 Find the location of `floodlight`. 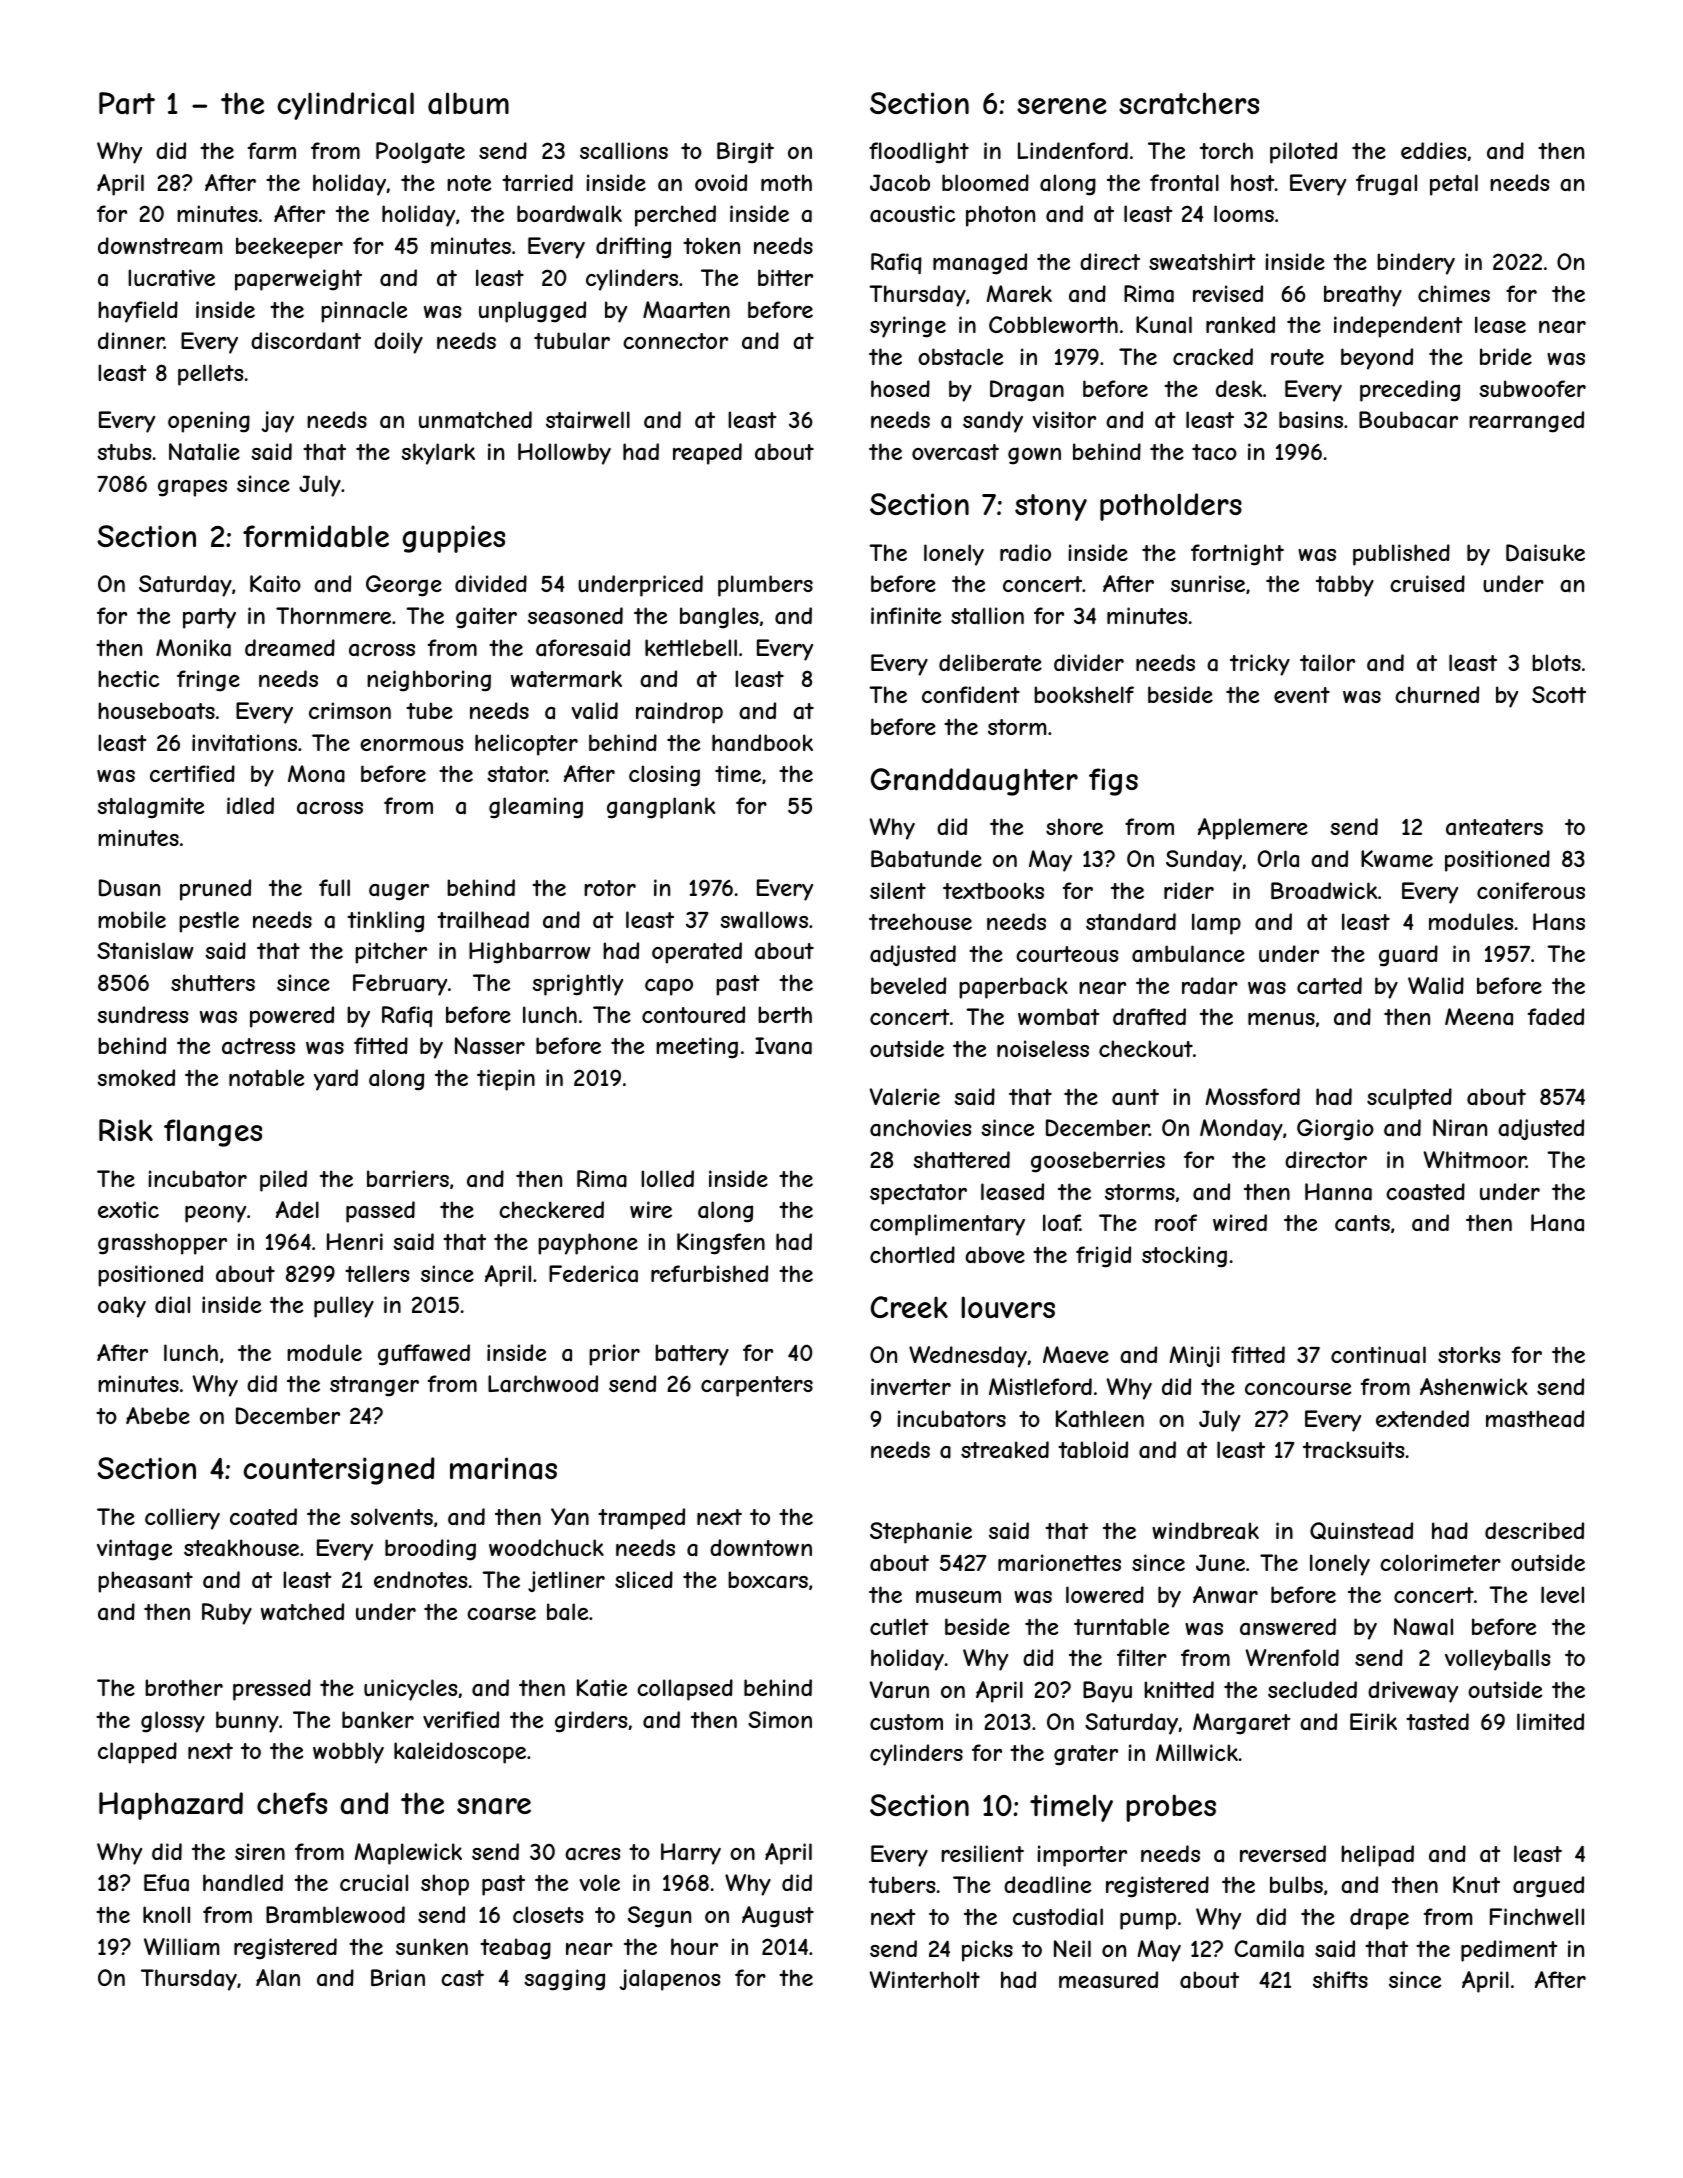

floodlight is located at coordinates (919, 153).
